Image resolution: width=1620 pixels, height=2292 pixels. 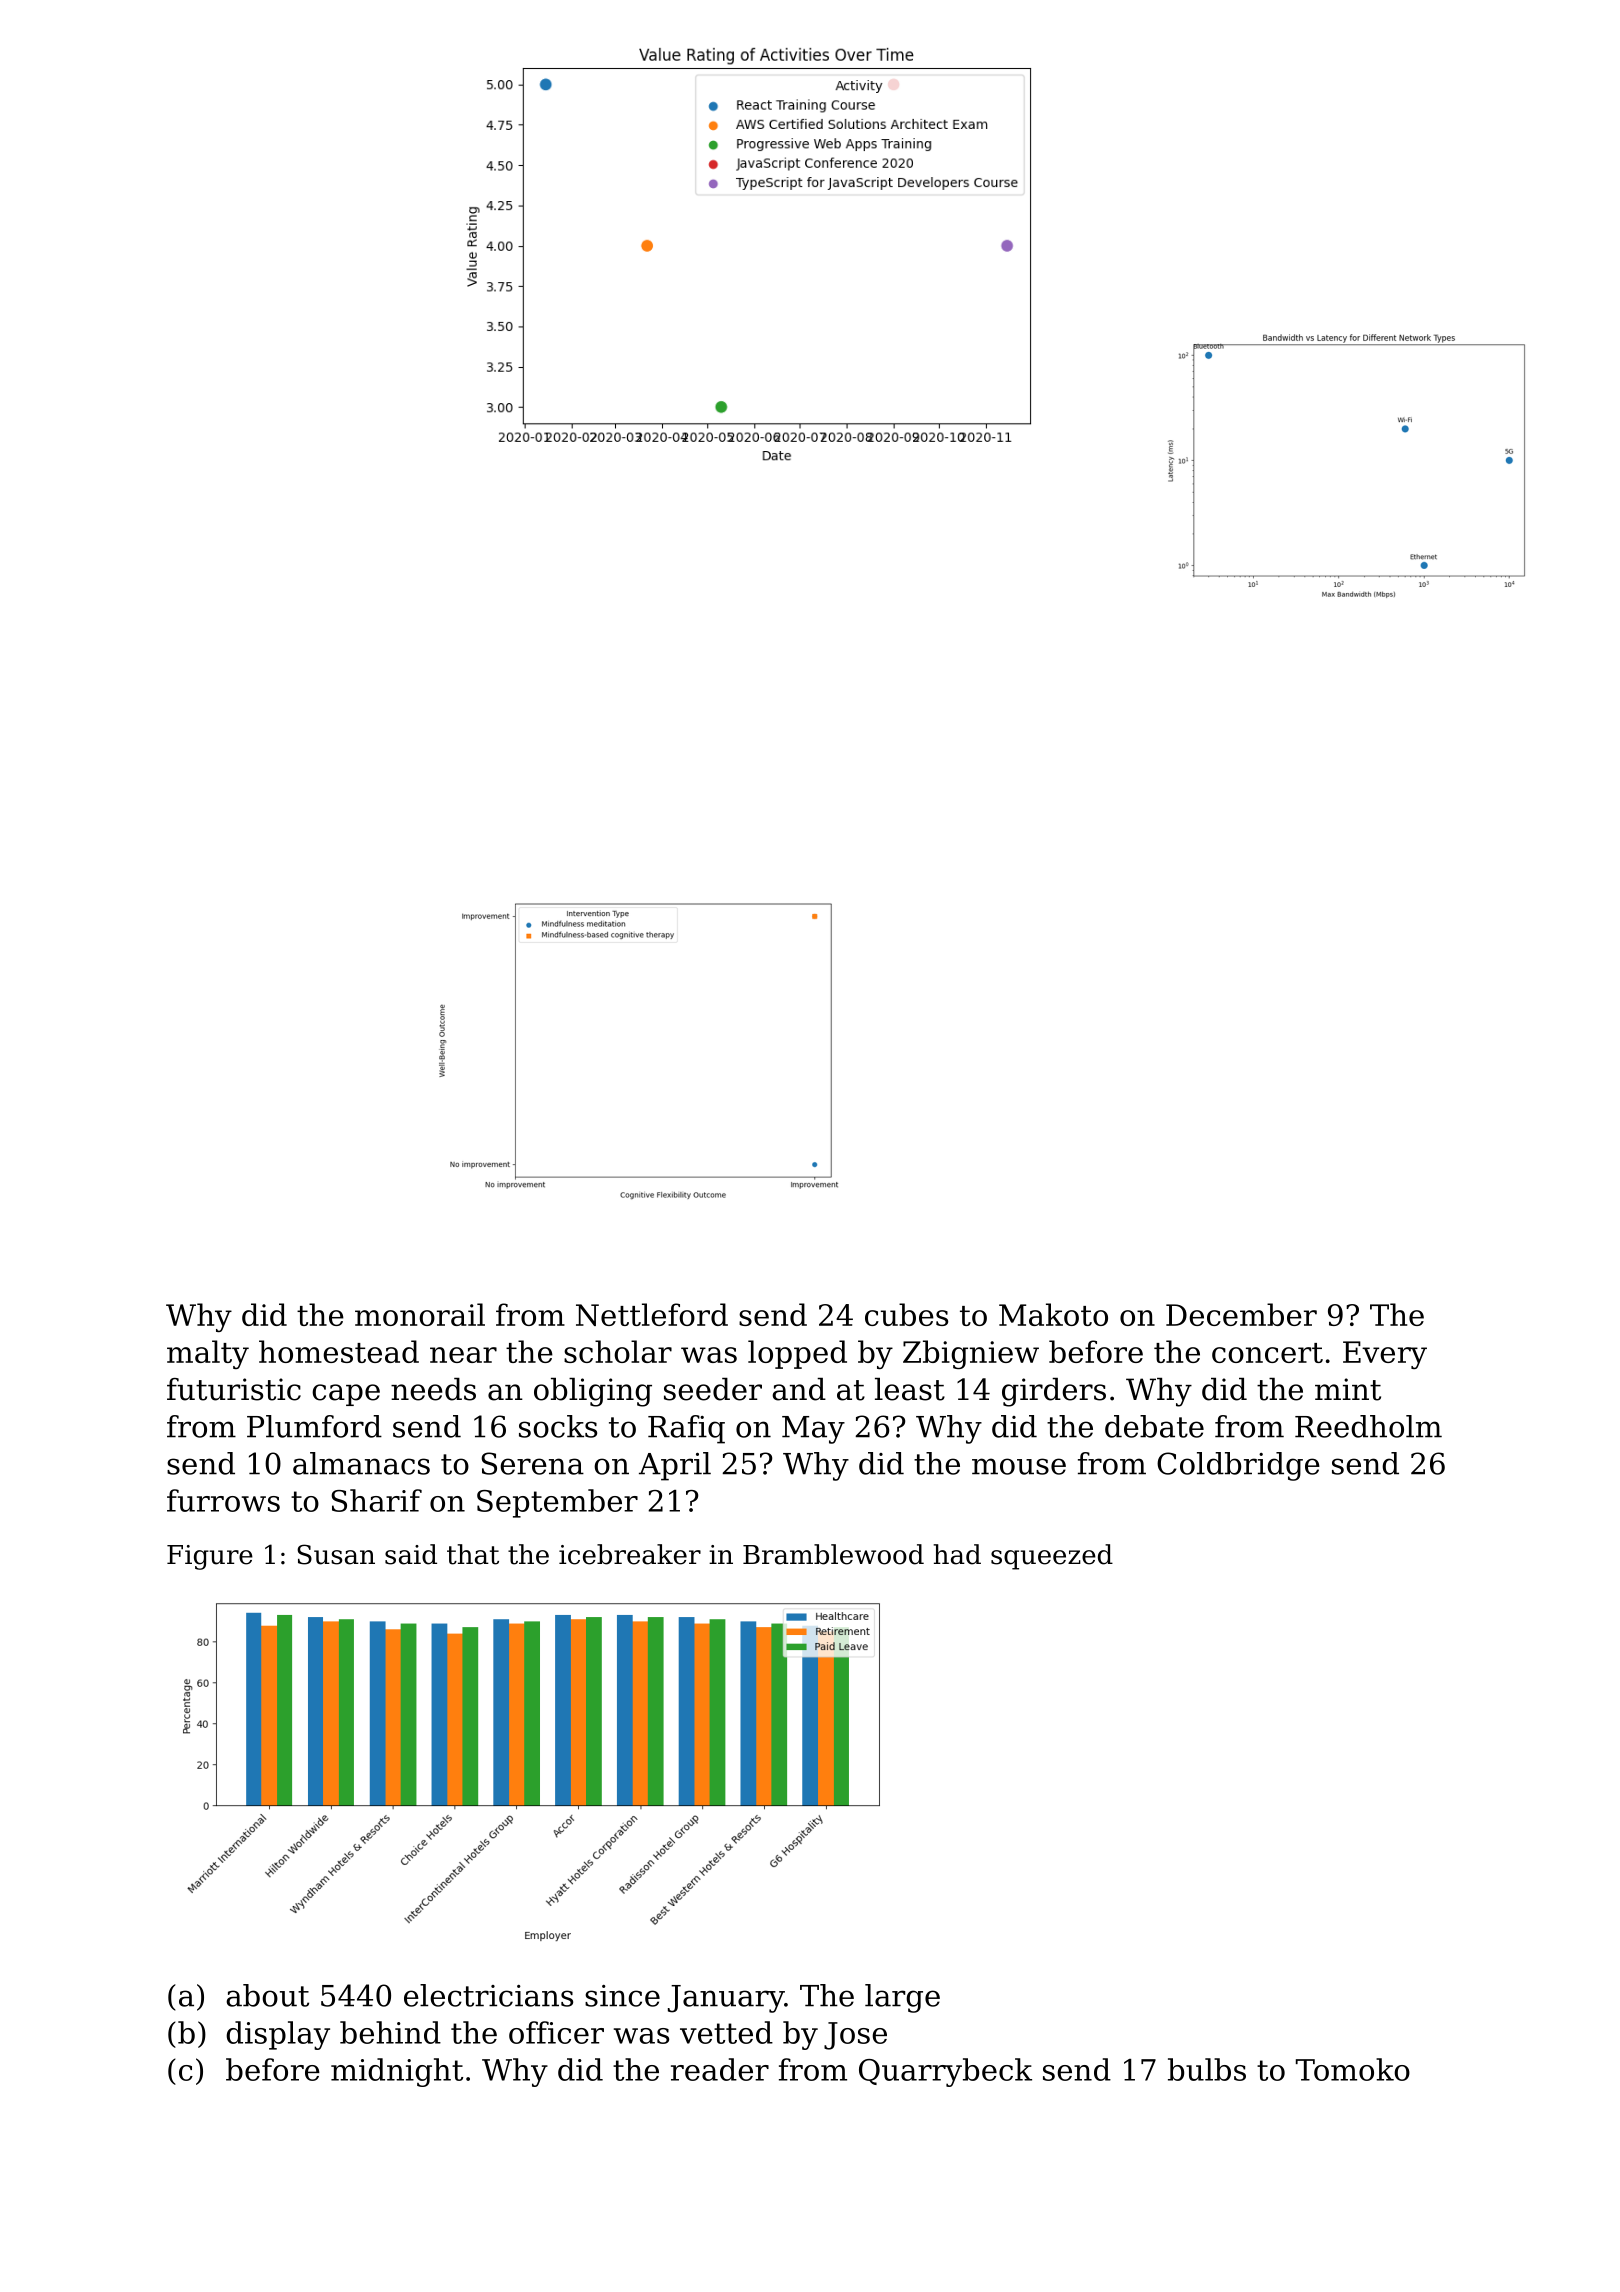 What do you see at coordinates (336, 1554) in the screenshot?
I see `Susan` at bounding box center [336, 1554].
